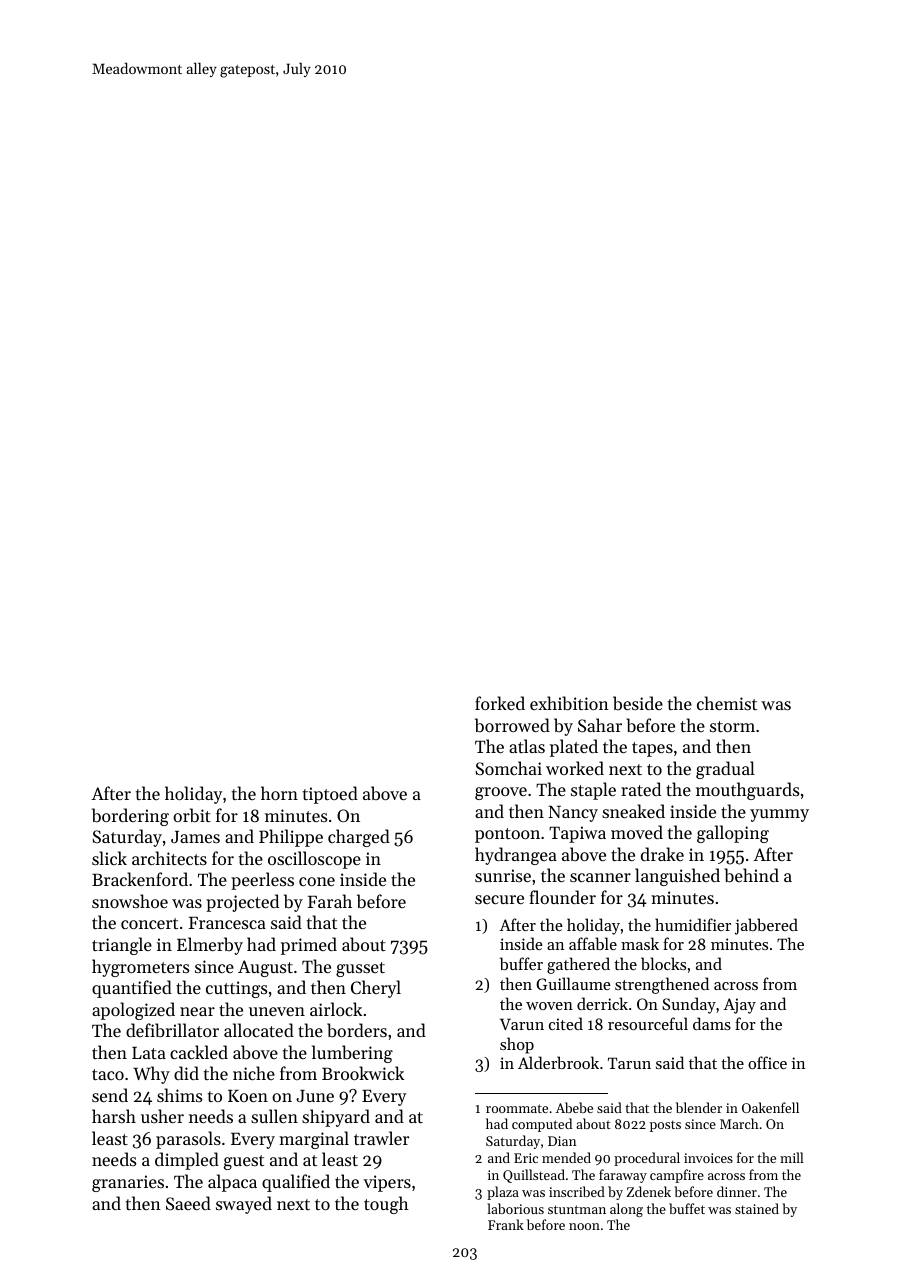 This screenshot has width=904, height=1284. Describe the element at coordinates (512, 725) in the screenshot. I see `borrowed` at that location.
